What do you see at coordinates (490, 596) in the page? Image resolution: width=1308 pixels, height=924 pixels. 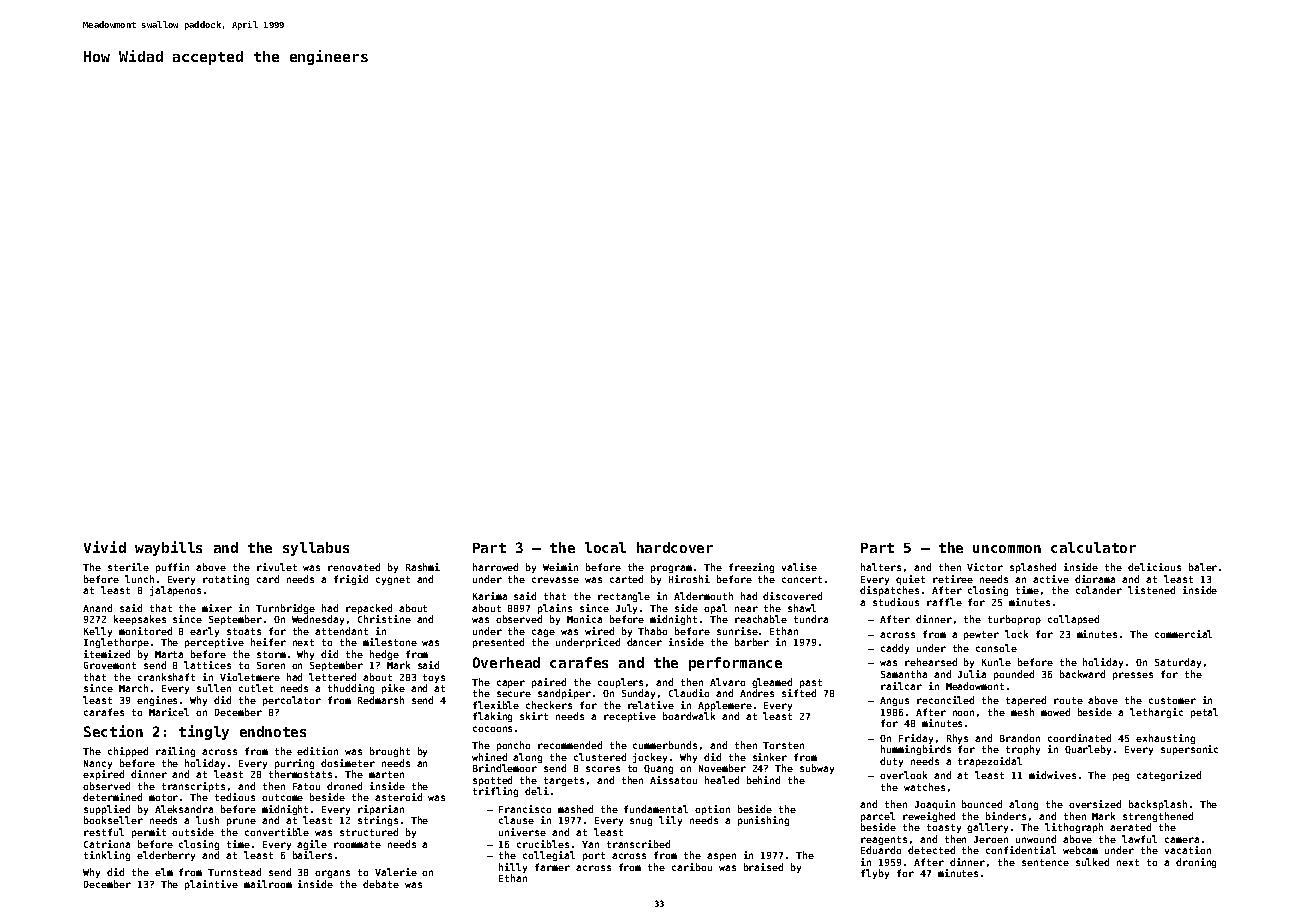 I see `Karima` at bounding box center [490, 596].
